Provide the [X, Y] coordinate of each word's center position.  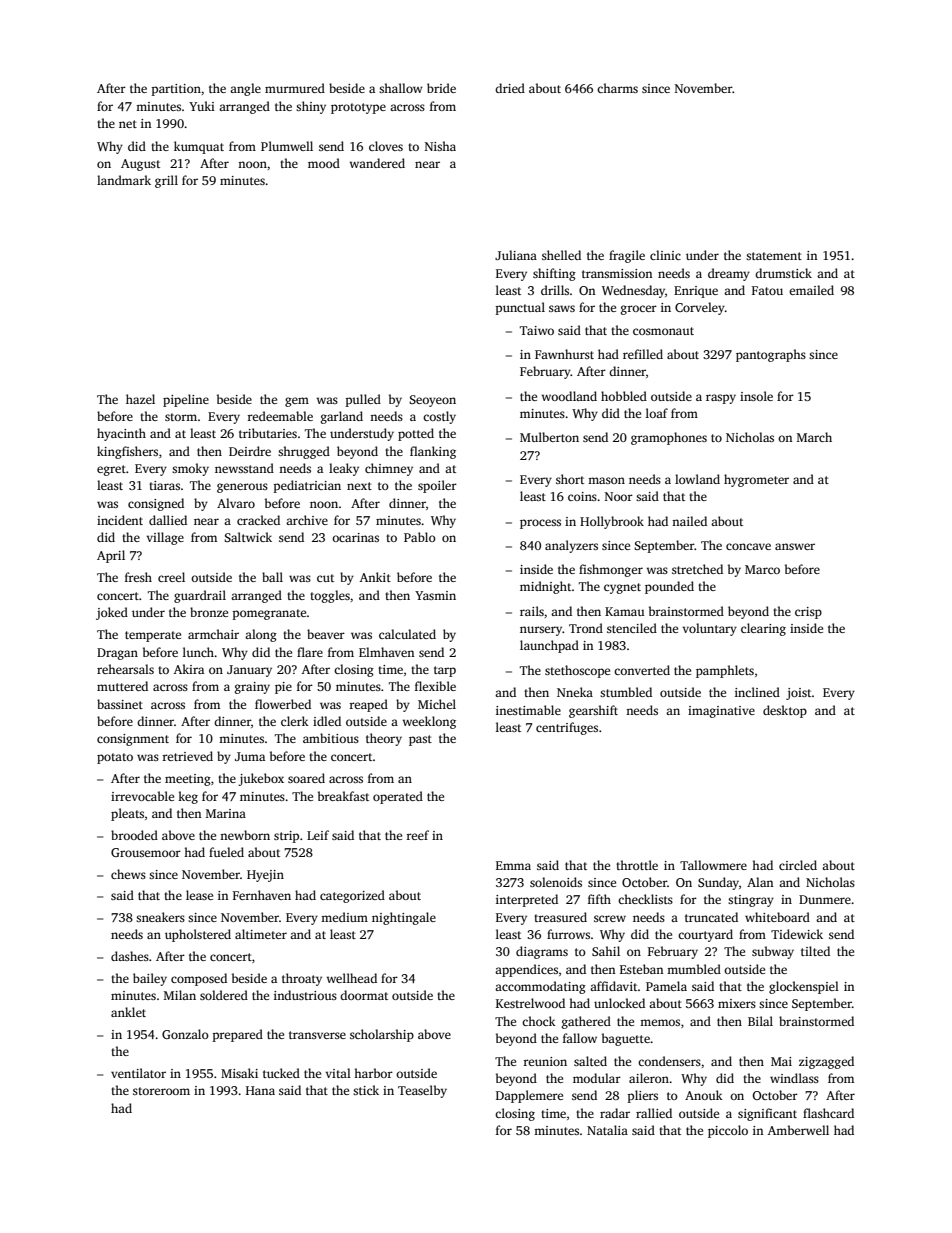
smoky [190, 469]
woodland [569, 396]
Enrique [696, 292]
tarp [445, 671]
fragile [627, 256]
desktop [785, 711]
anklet [128, 1012]
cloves [386, 146]
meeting [188, 780]
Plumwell [287, 146]
